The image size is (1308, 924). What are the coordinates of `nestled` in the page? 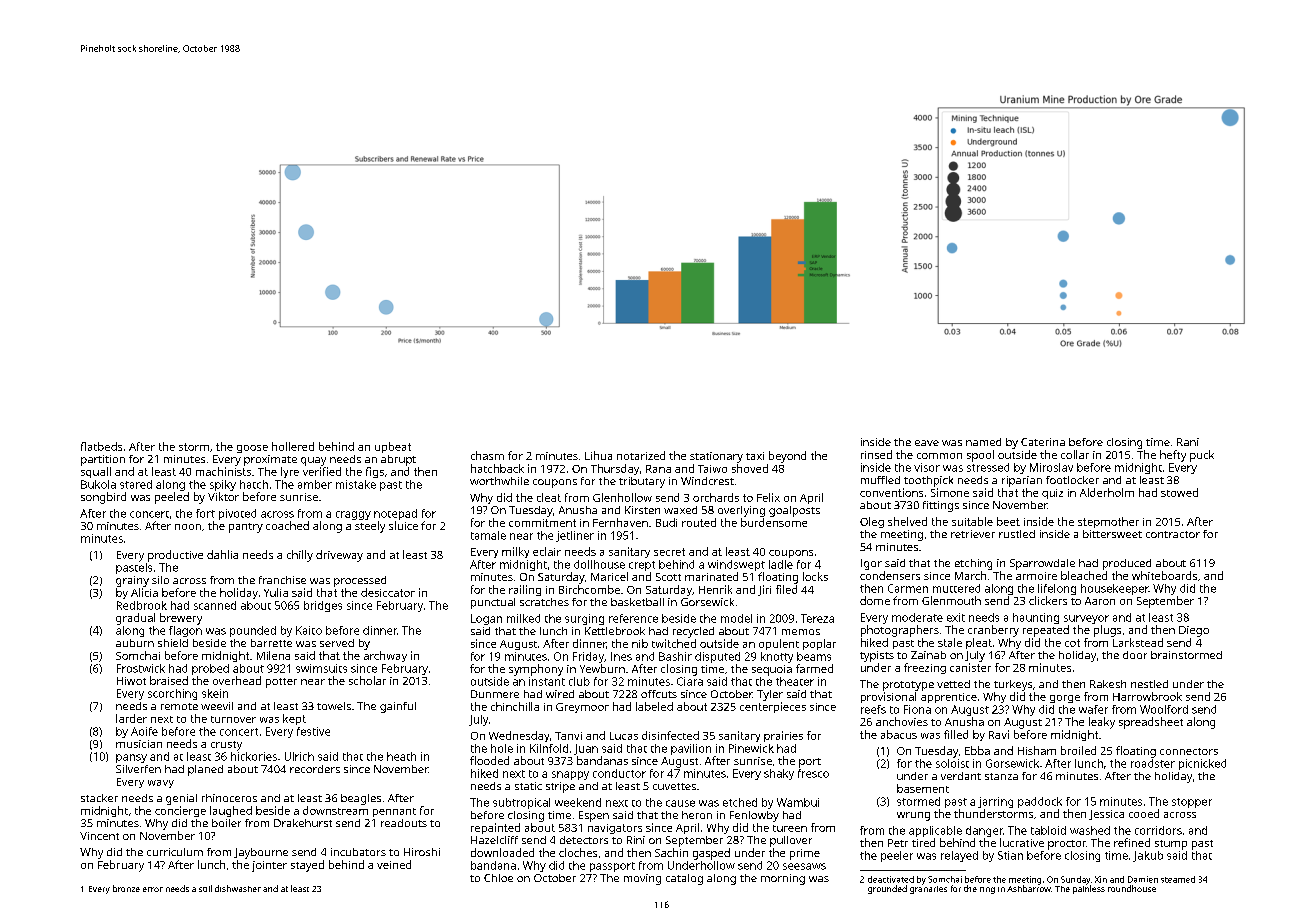 It's located at (1149, 684).
